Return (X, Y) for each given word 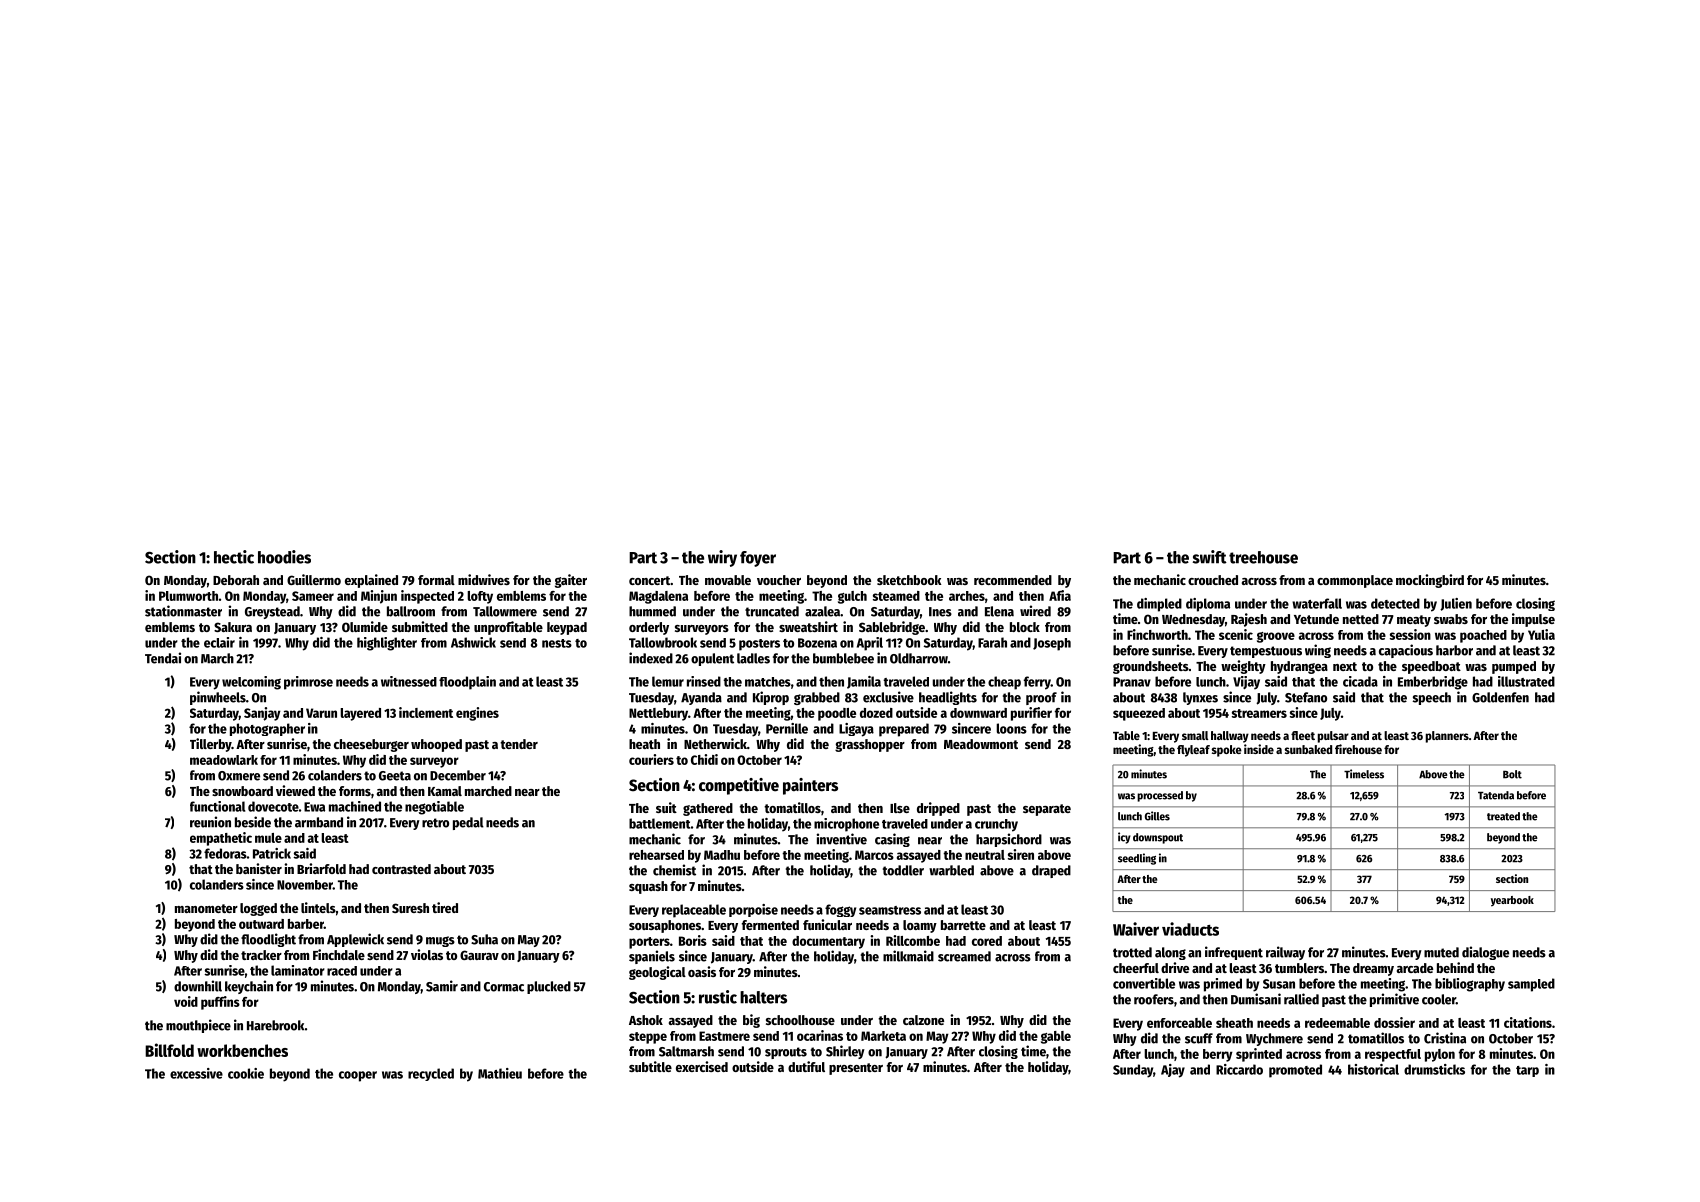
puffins (220, 1003)
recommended (1013, 580)
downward (978, 713)
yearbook (1512, 901)
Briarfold (321, 868)
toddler (903, 870)
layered (360, 714)
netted (1361, 619)
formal (436, 580)
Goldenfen (1500, 697)
